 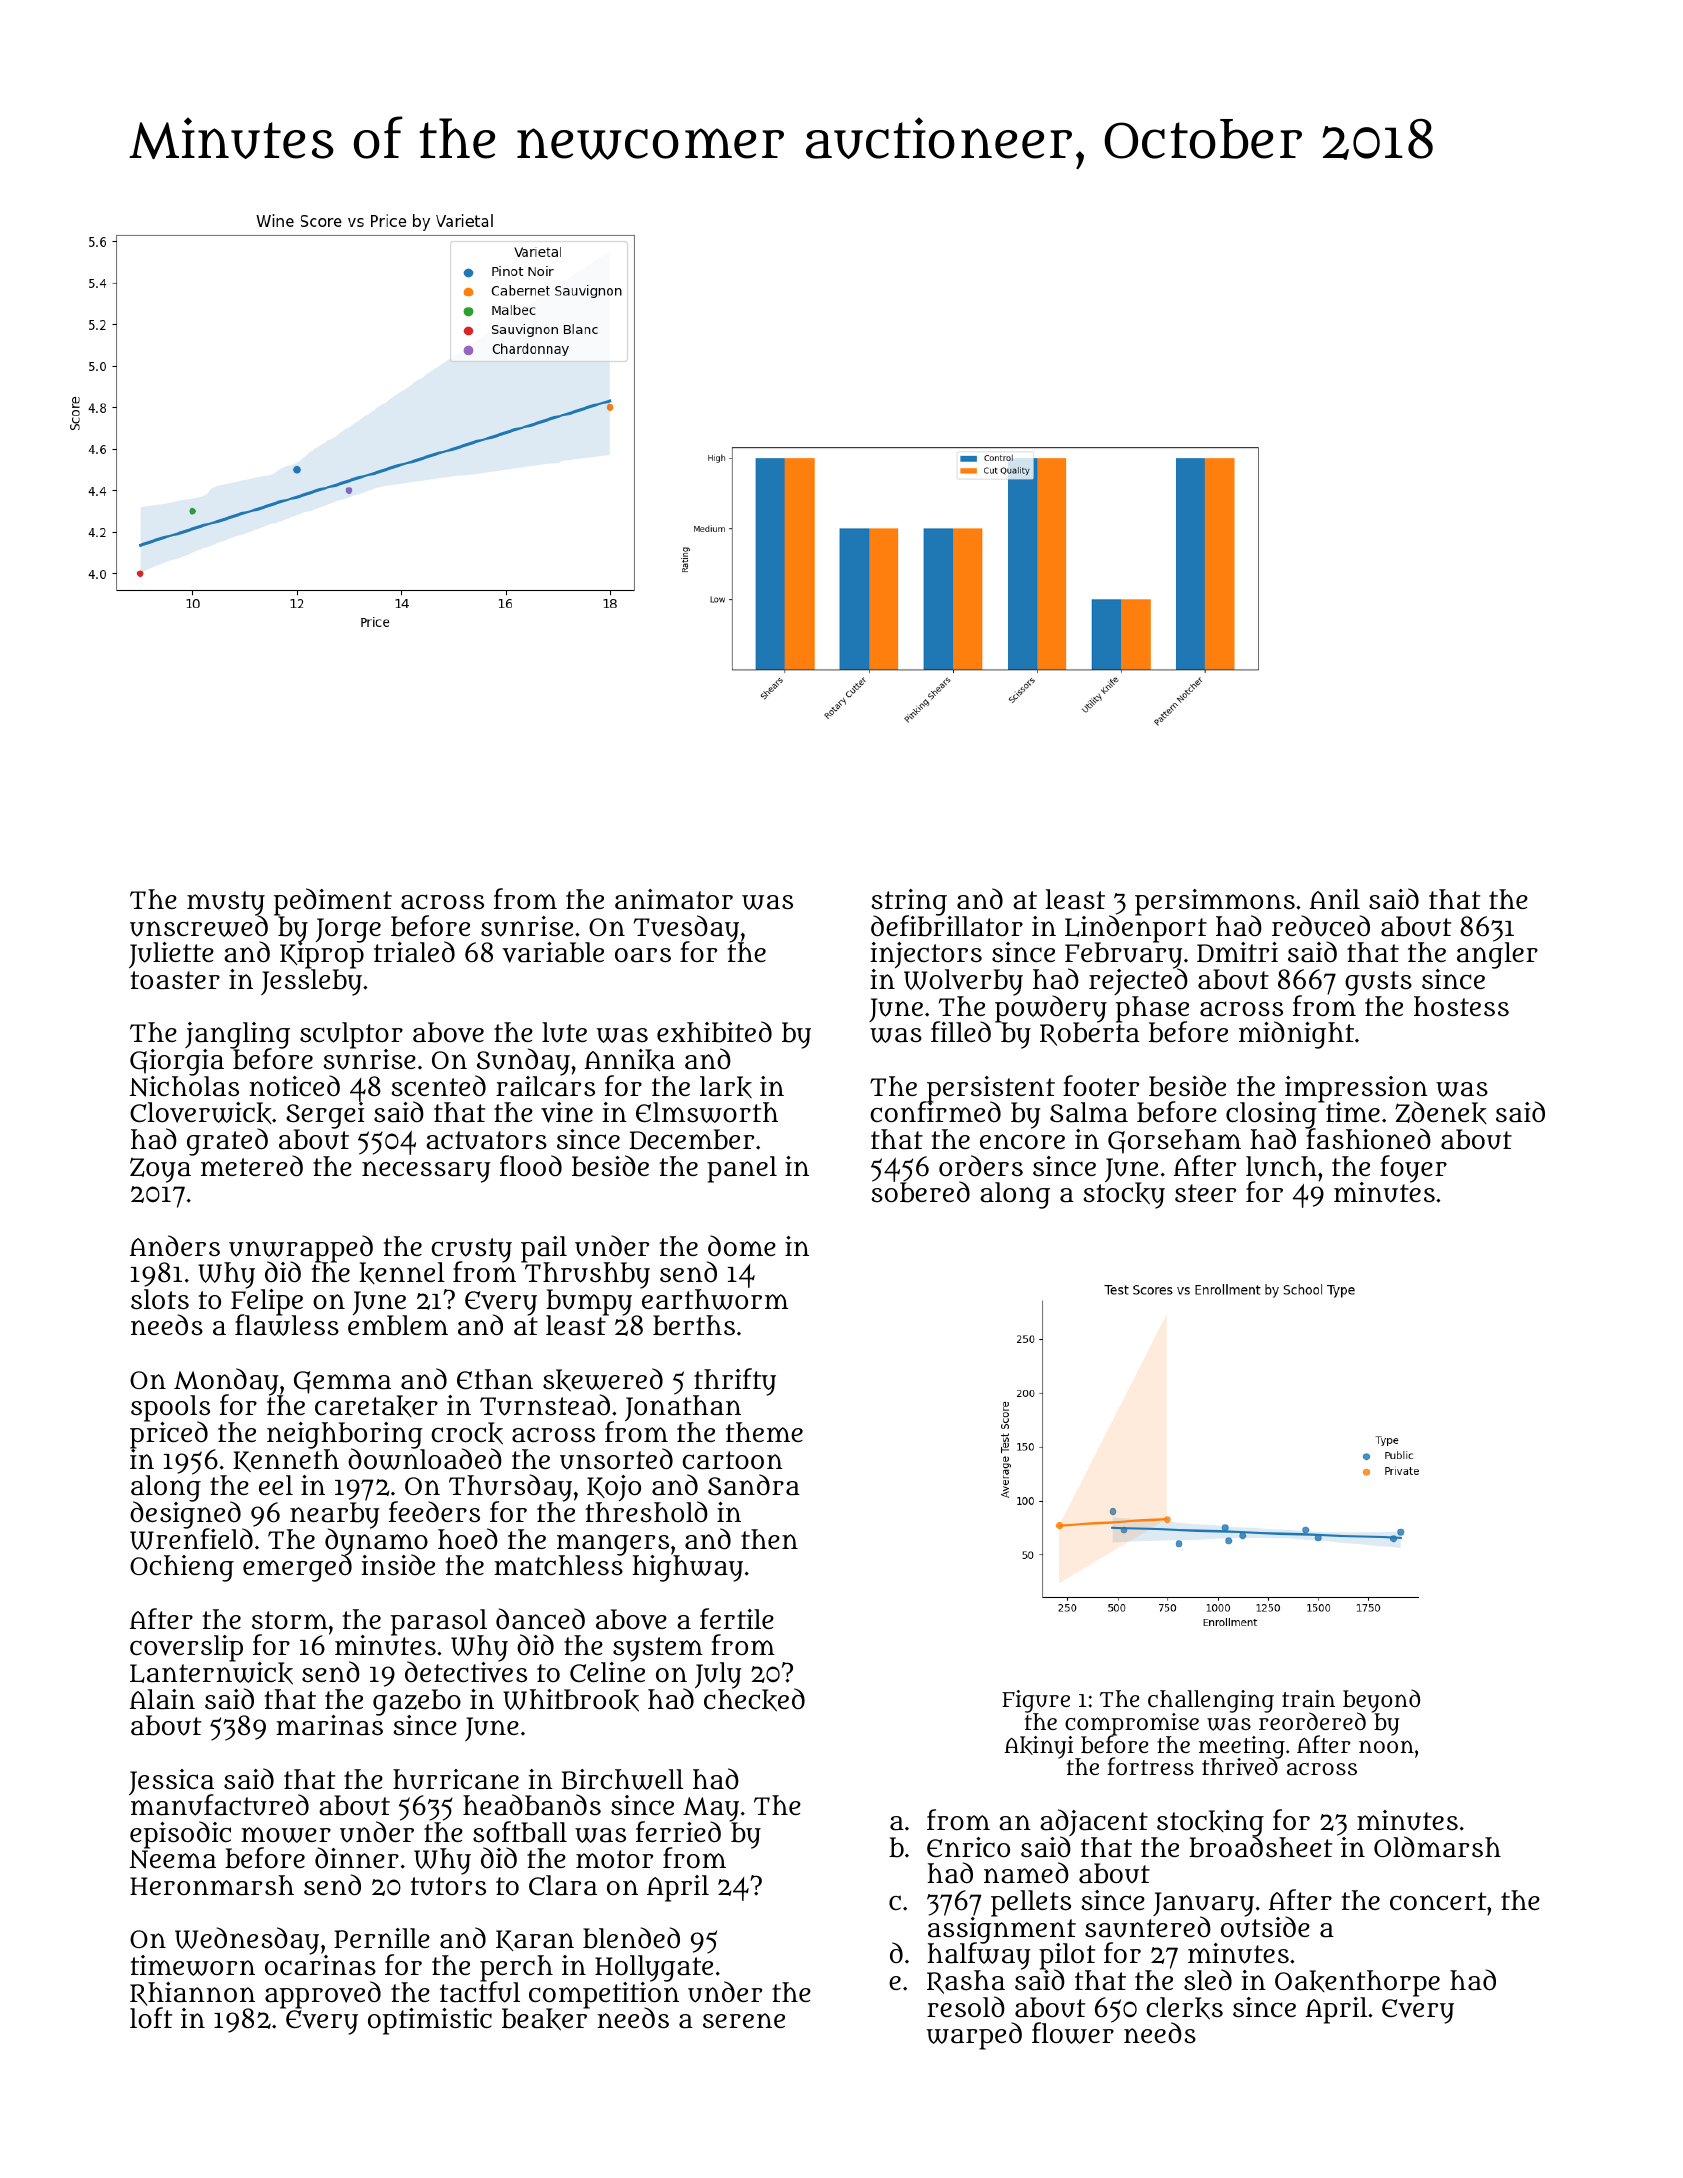 What do you see at coordinates (613, 1545) in the screenshot?
I see `mangers` at bounding box center [613, 1545].
